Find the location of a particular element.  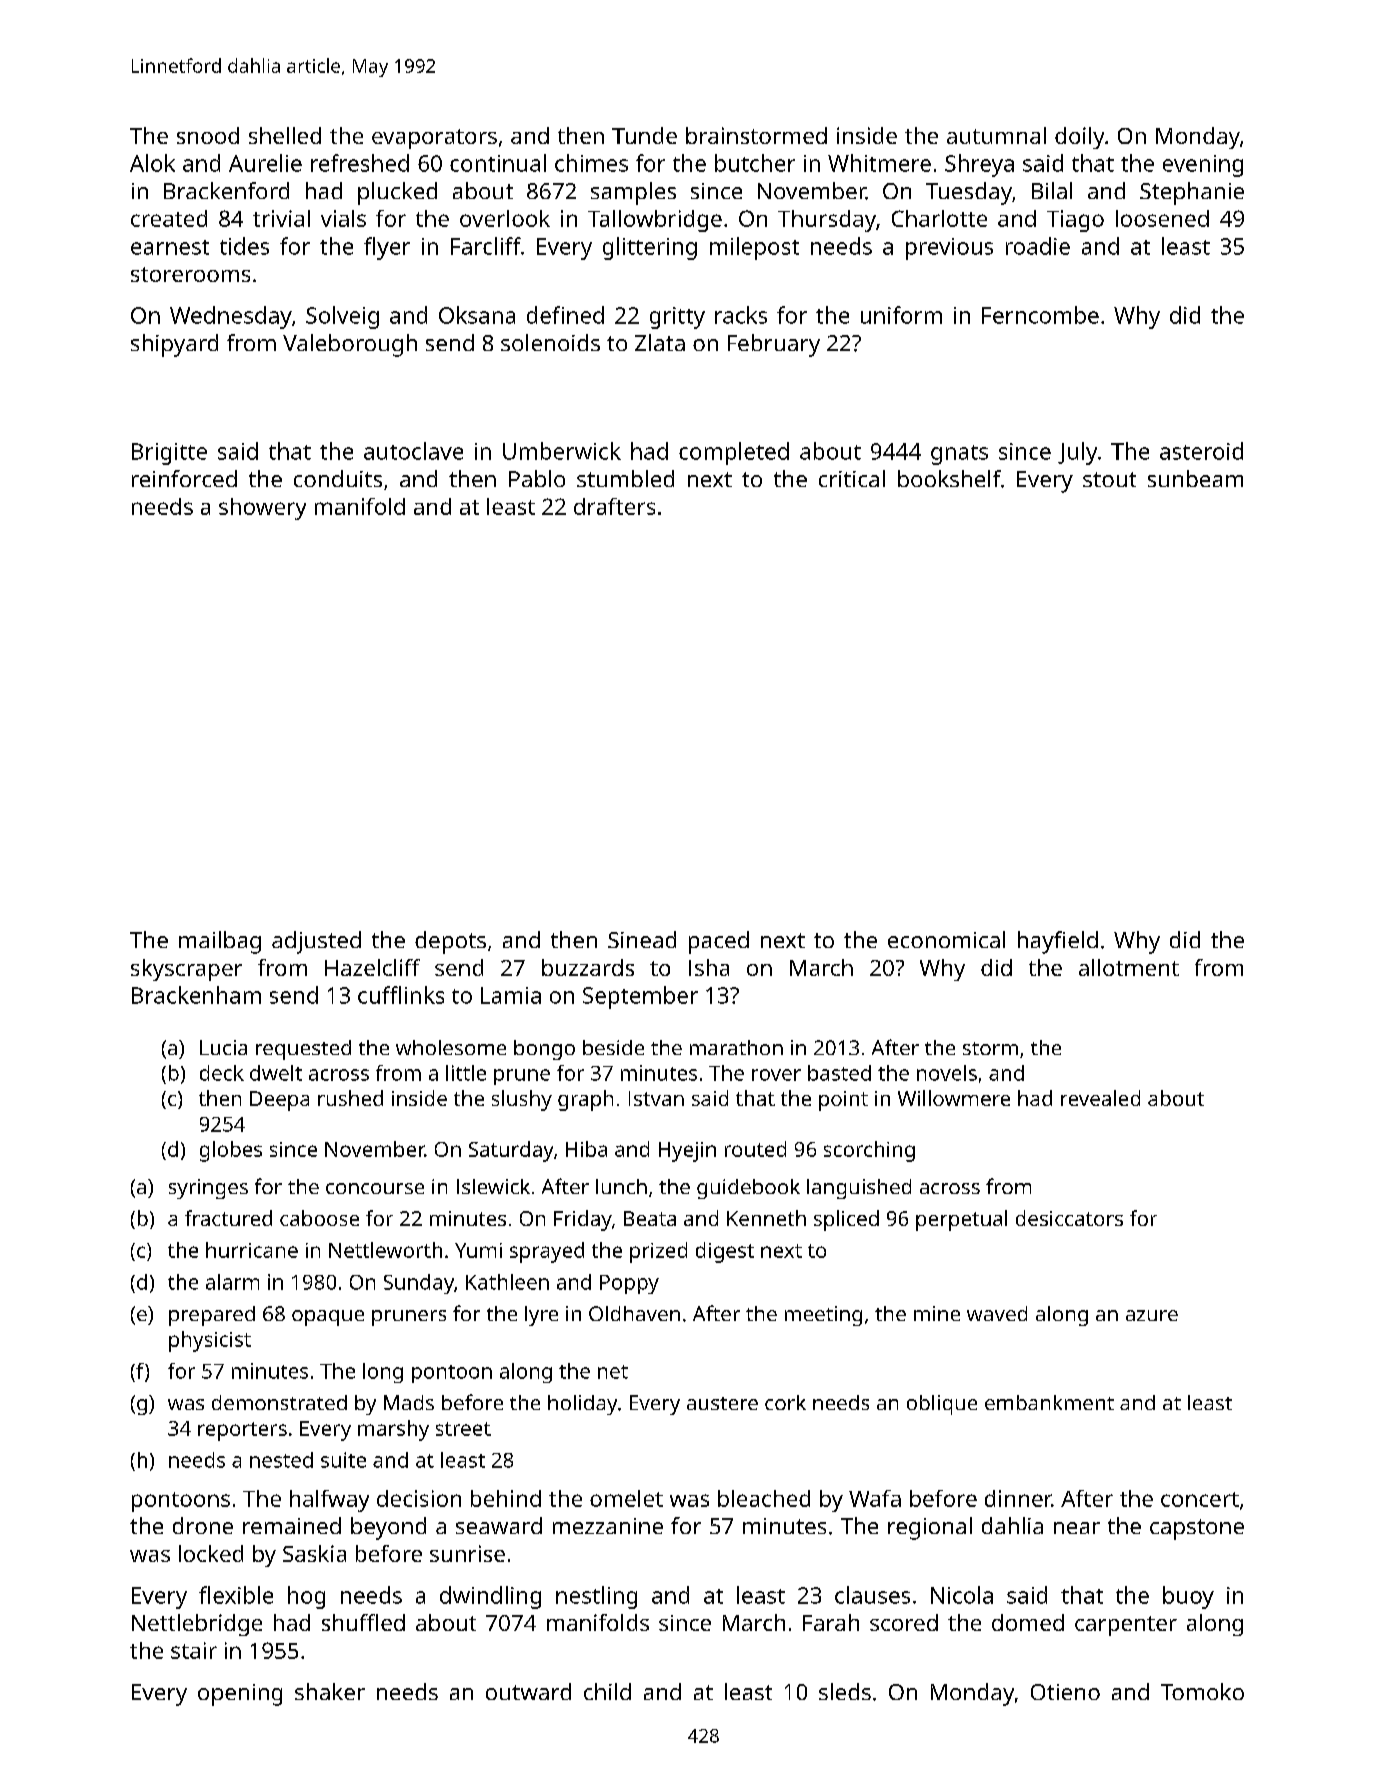

sunbeam is located at coordinates (1195, 478).
